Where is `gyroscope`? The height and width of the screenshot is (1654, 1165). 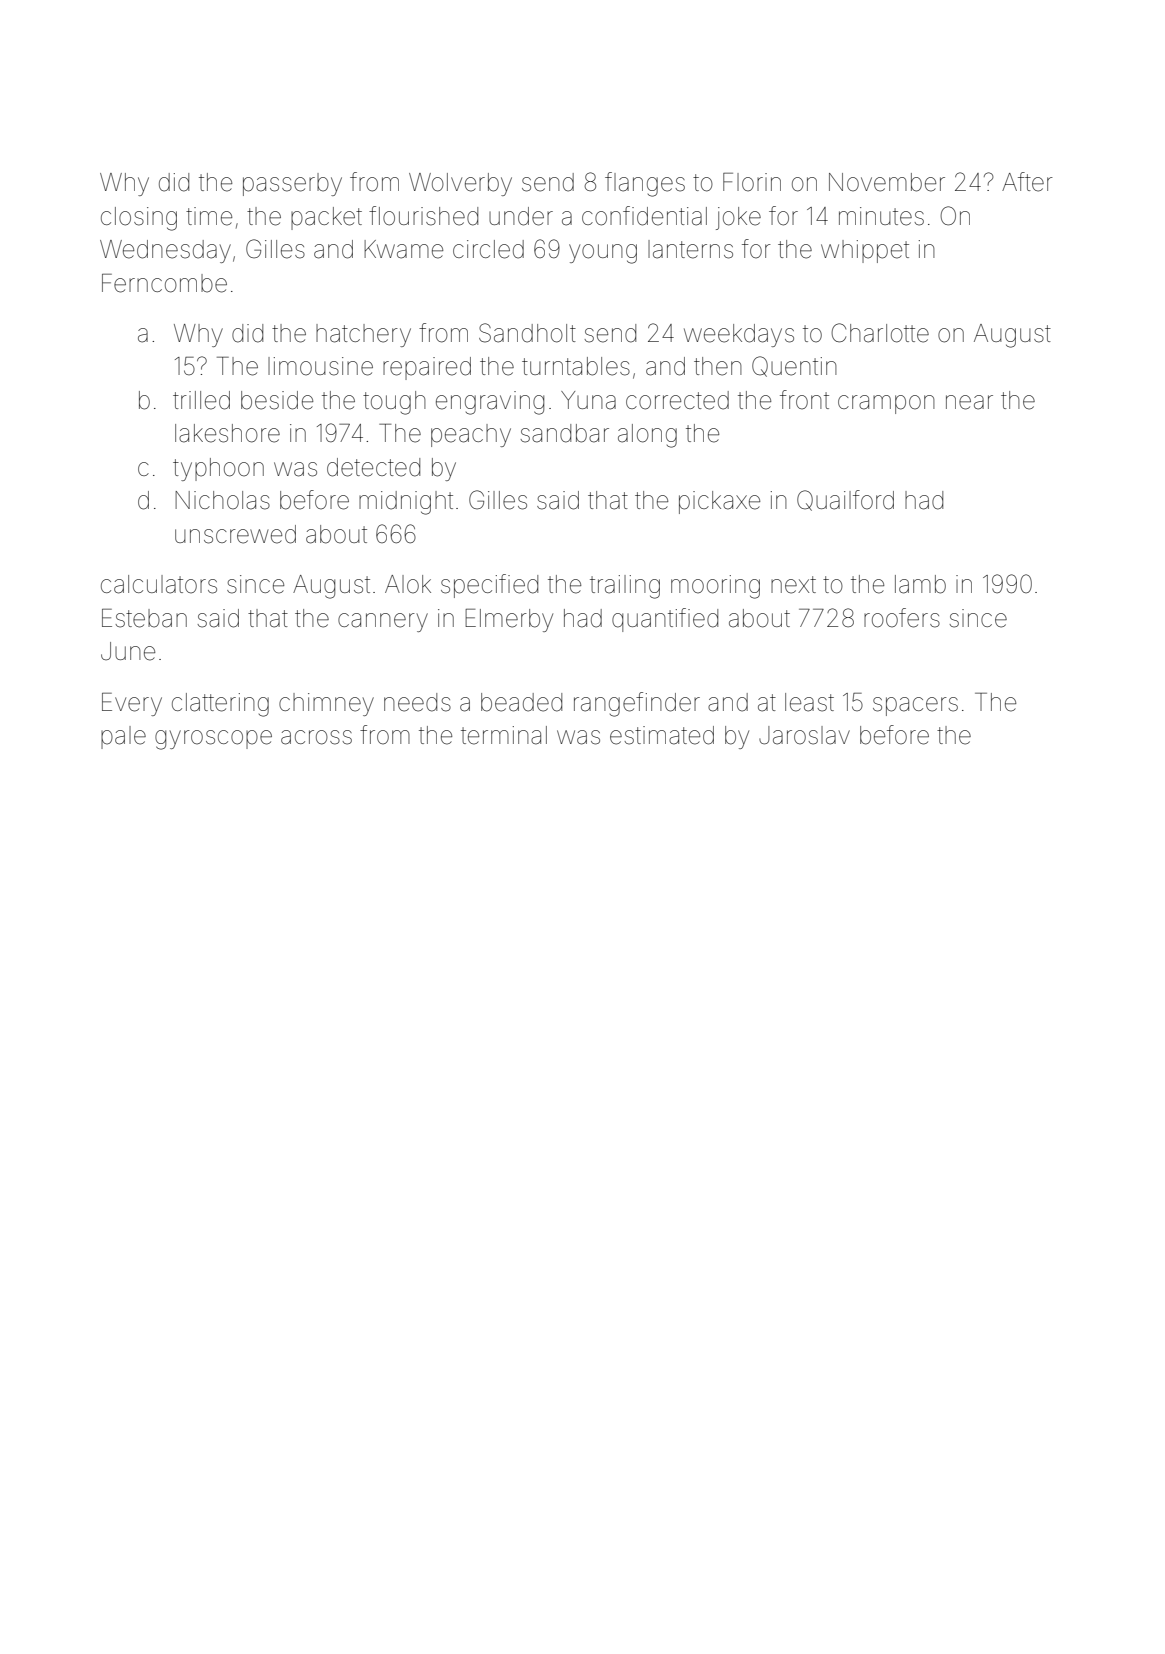
gyroscope is located at coordinates (213, 740).
